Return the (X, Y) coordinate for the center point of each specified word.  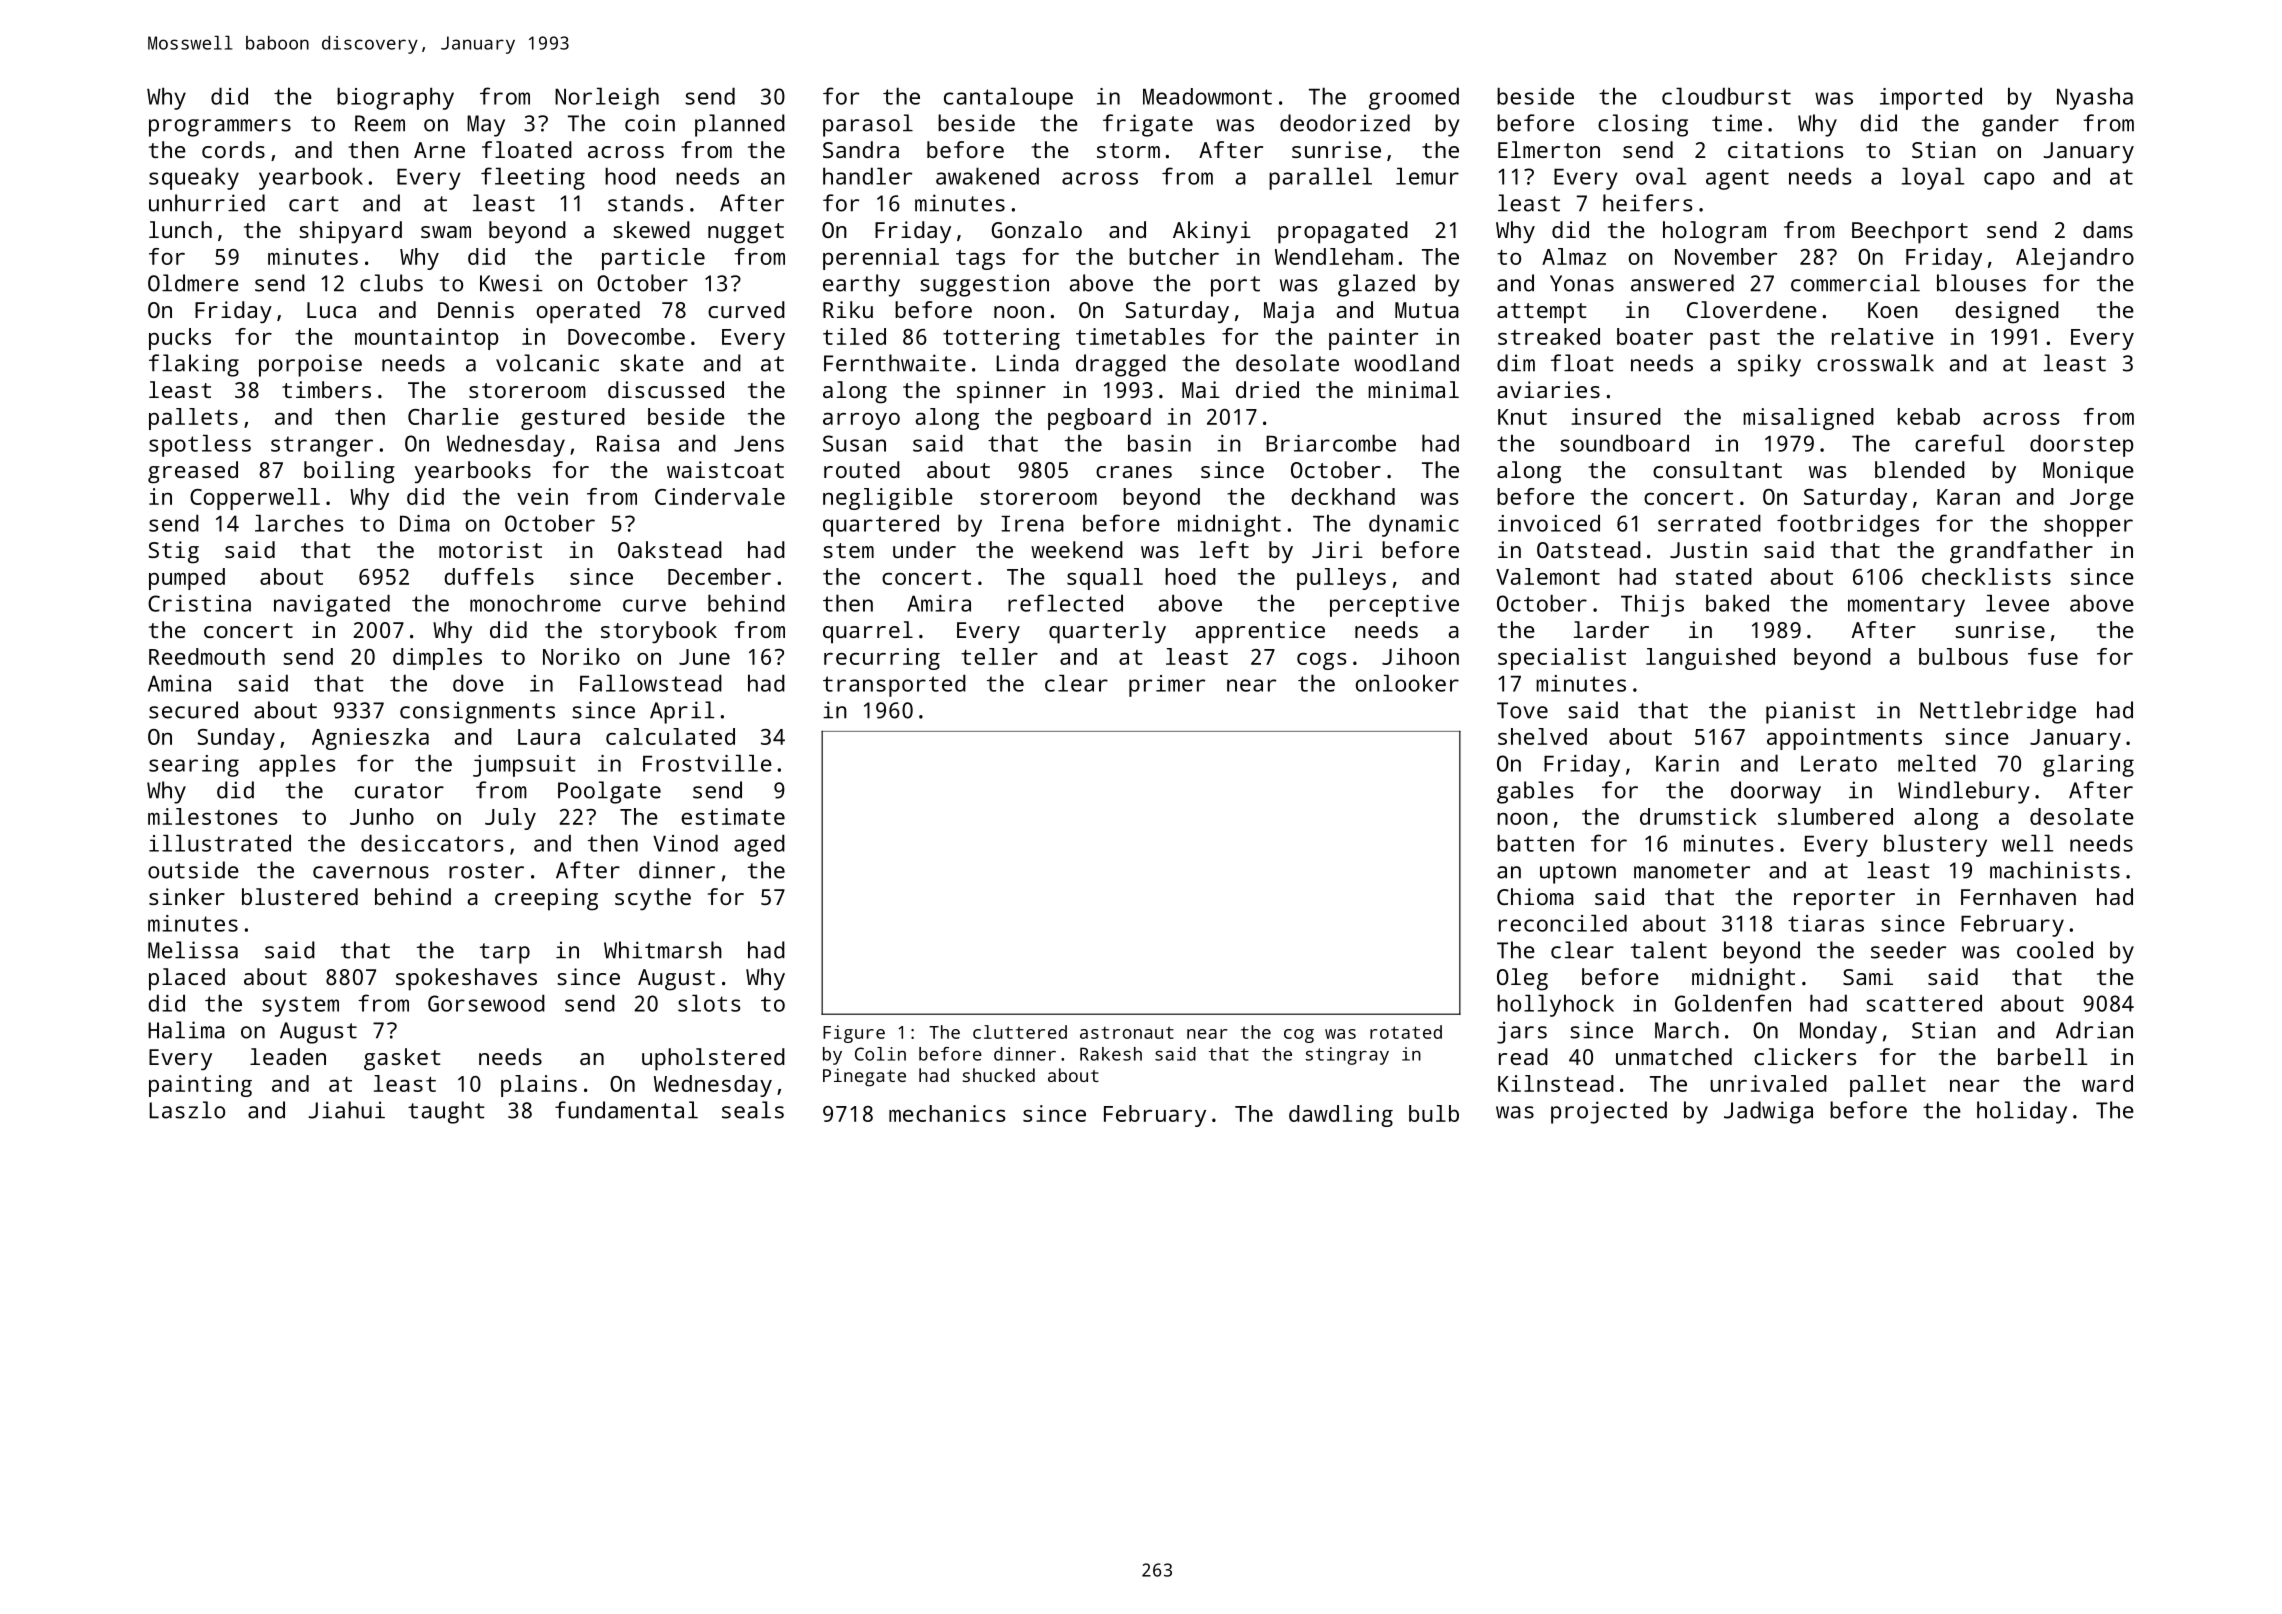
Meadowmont (1207, 96)
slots (709, 1003)
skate (652, 363)
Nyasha (2095, 98)
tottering (1001, 339)
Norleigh (607, 98)
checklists (1986, 576)
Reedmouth (207, 656)
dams (2108, 229)
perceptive (1394, 606)
